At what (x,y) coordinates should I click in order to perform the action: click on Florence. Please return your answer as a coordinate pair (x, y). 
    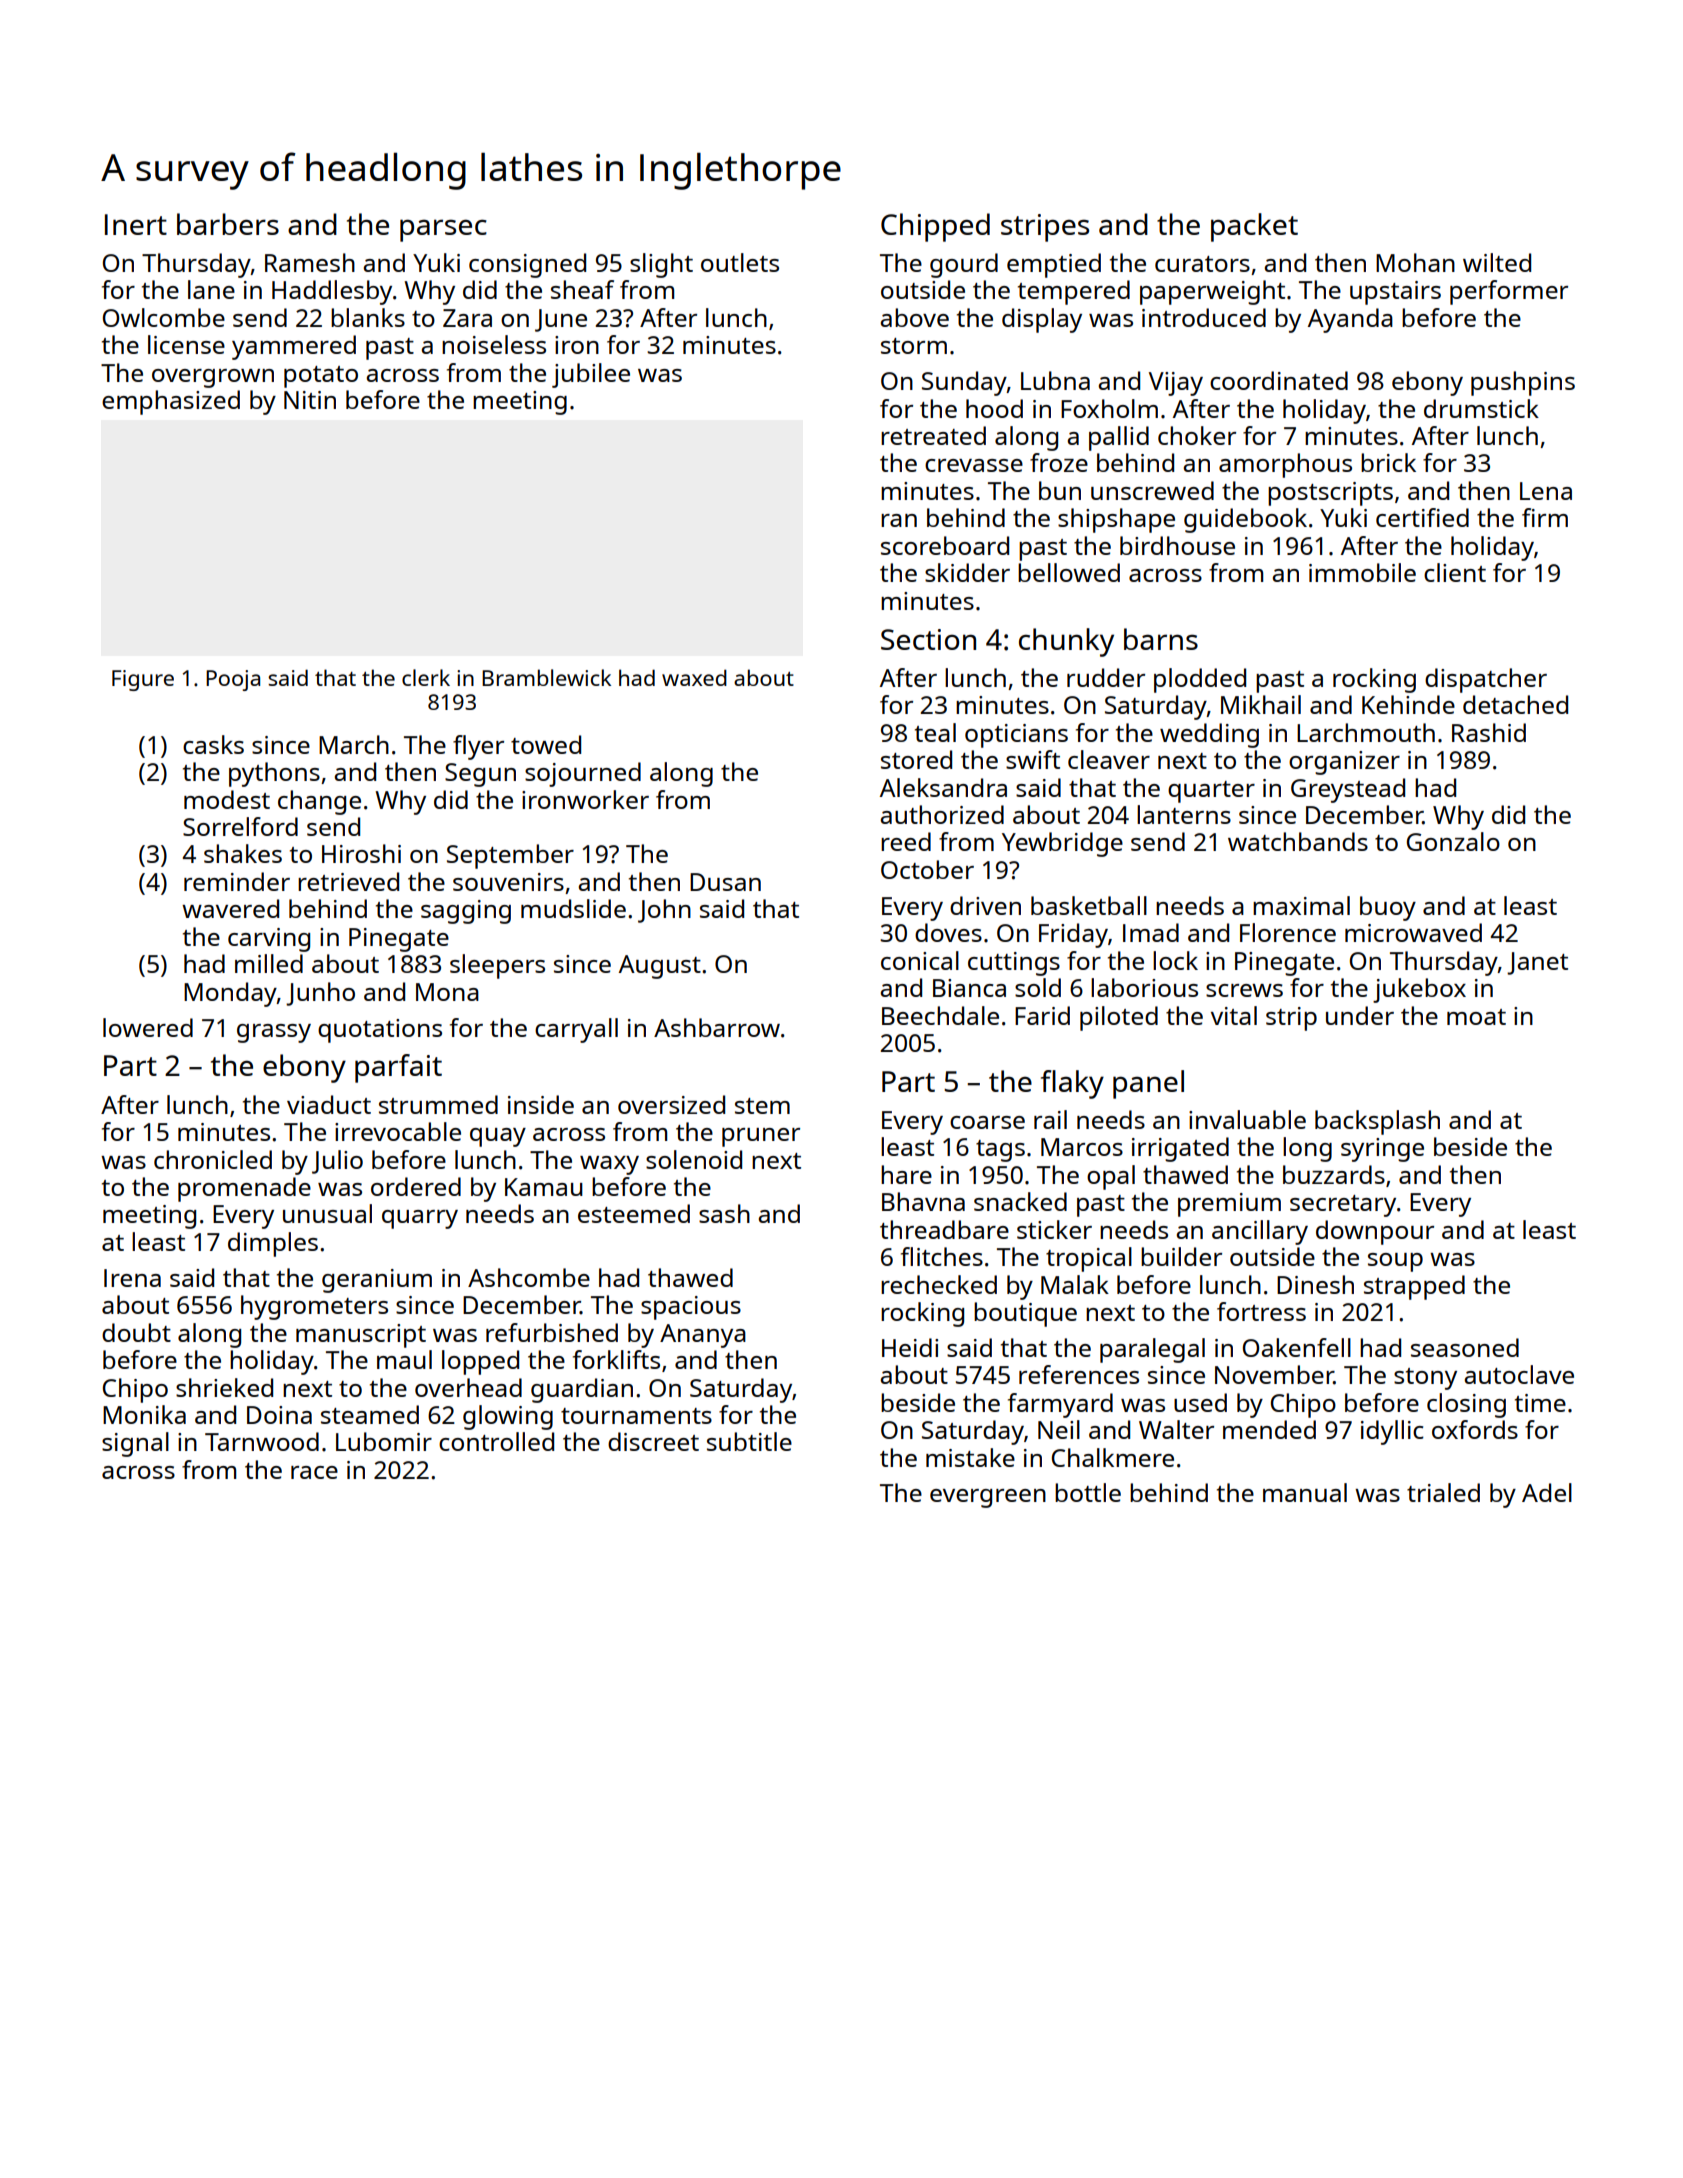
    Looking at the image, I should click on (1288, 932).
